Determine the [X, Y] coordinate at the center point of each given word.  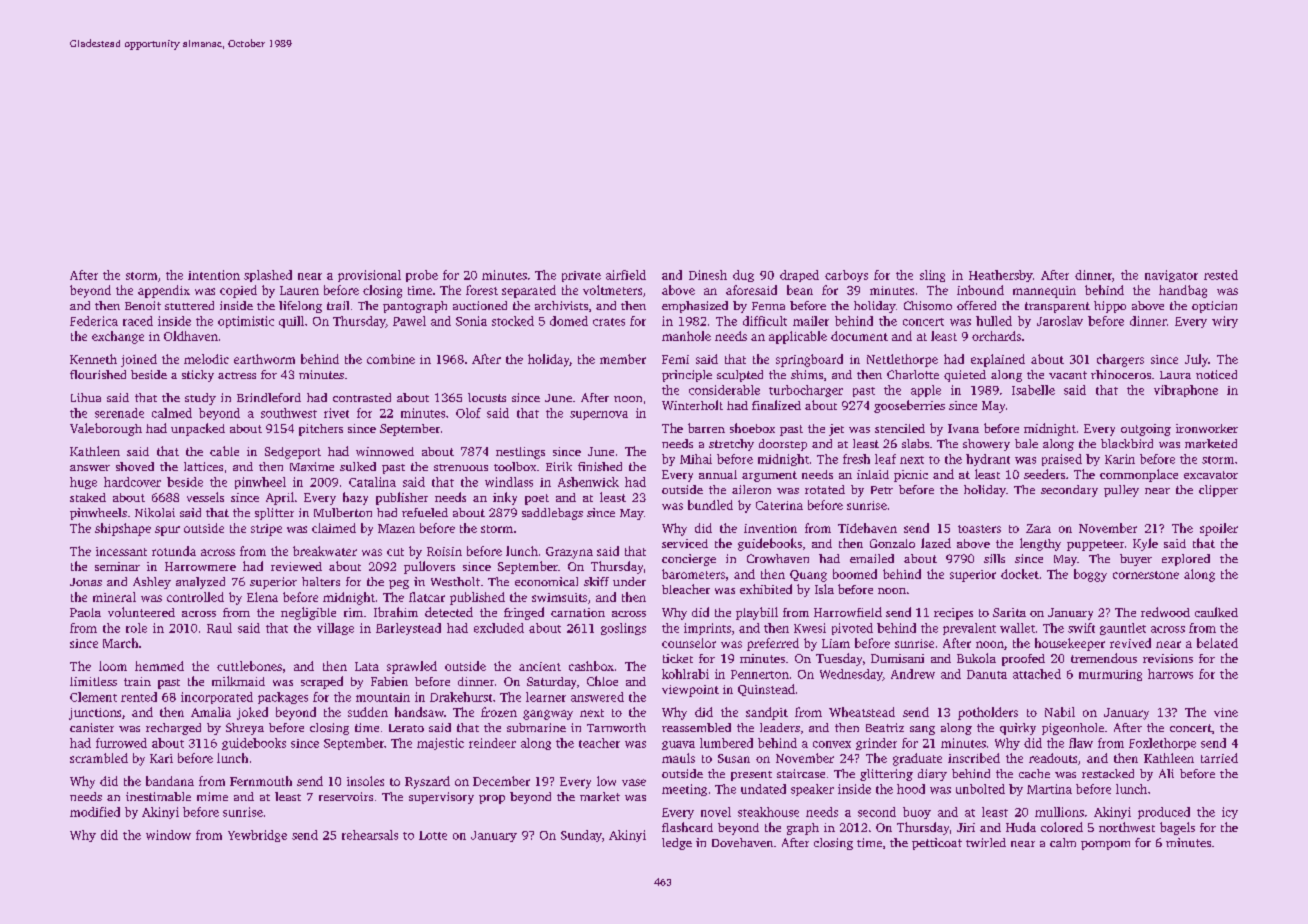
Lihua [86, 397]
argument [769, 476]
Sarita [1009, 612]
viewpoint [690, 691]
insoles [365, 781]
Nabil [1060, 712]
